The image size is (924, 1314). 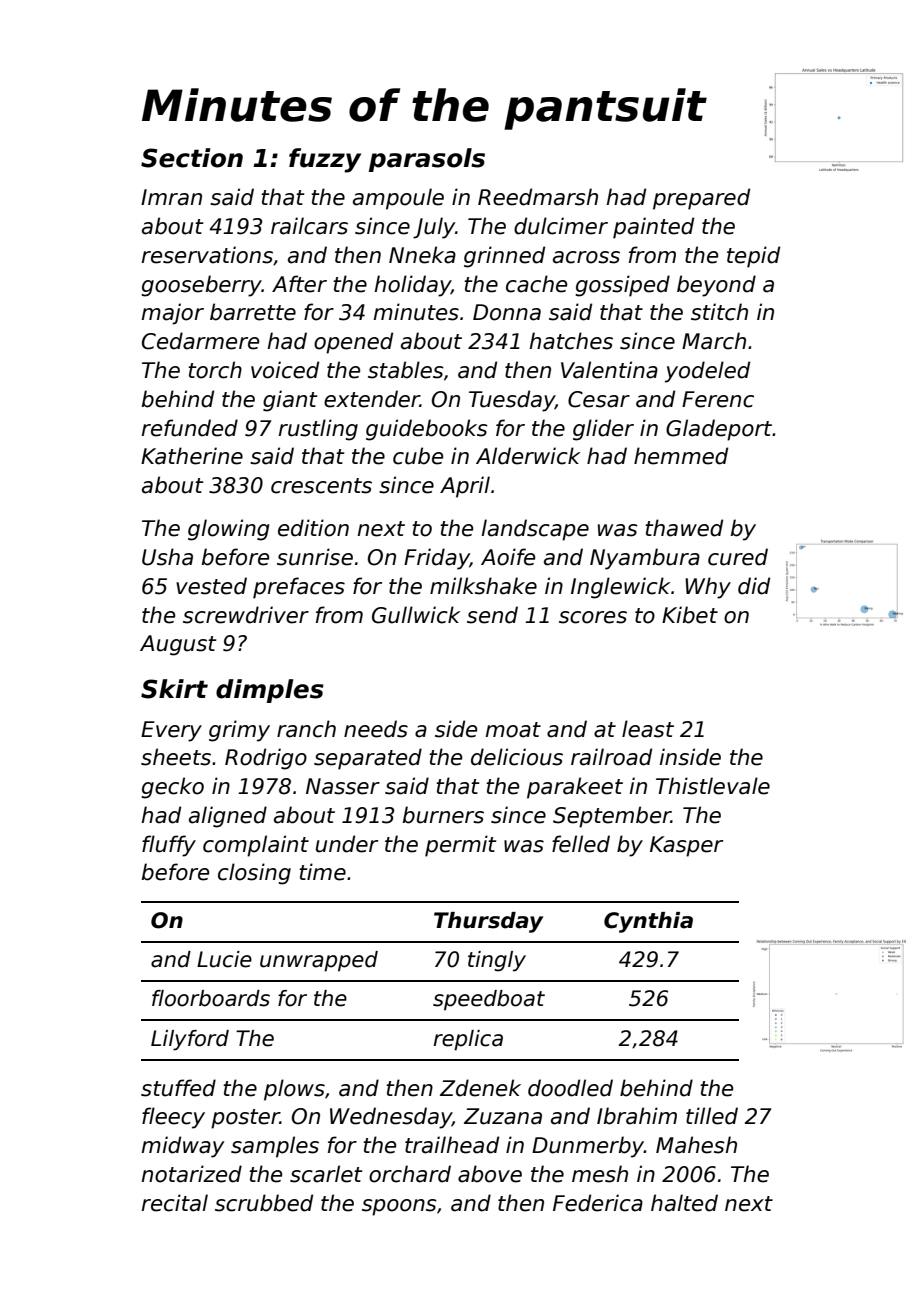 I want to click on scarlet, so click(x=326, y=1174).
